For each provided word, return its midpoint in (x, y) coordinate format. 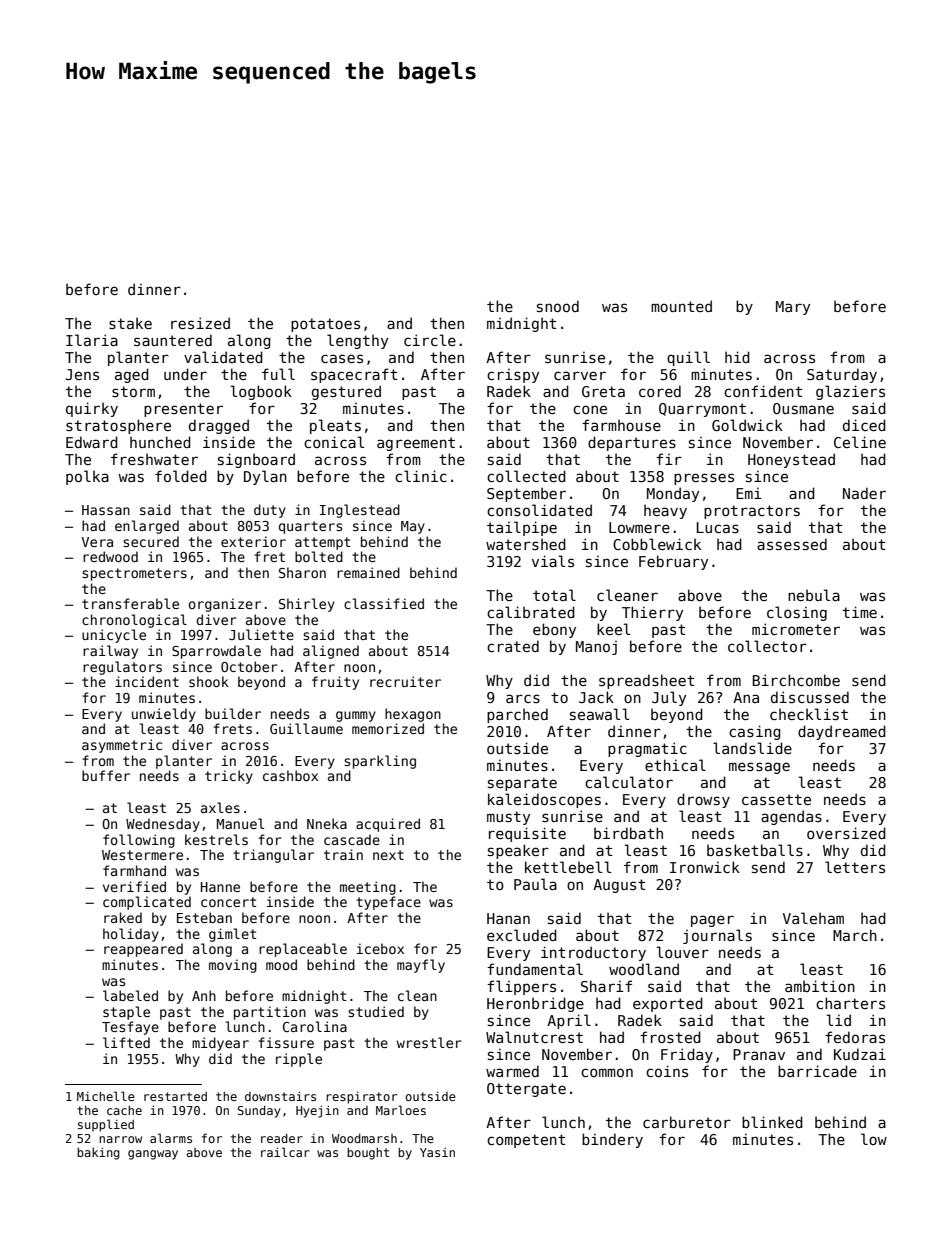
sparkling (380, 762)
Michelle (106, 1096)
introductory (593, 953)
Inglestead (360, 511)
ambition (820, 986)
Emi (749, 493)
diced (864, 425)
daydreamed (842, 732)
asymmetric (122, 746)
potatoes (325, 325)
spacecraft (354, 375)
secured (151, 541)
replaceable (303, 950)
